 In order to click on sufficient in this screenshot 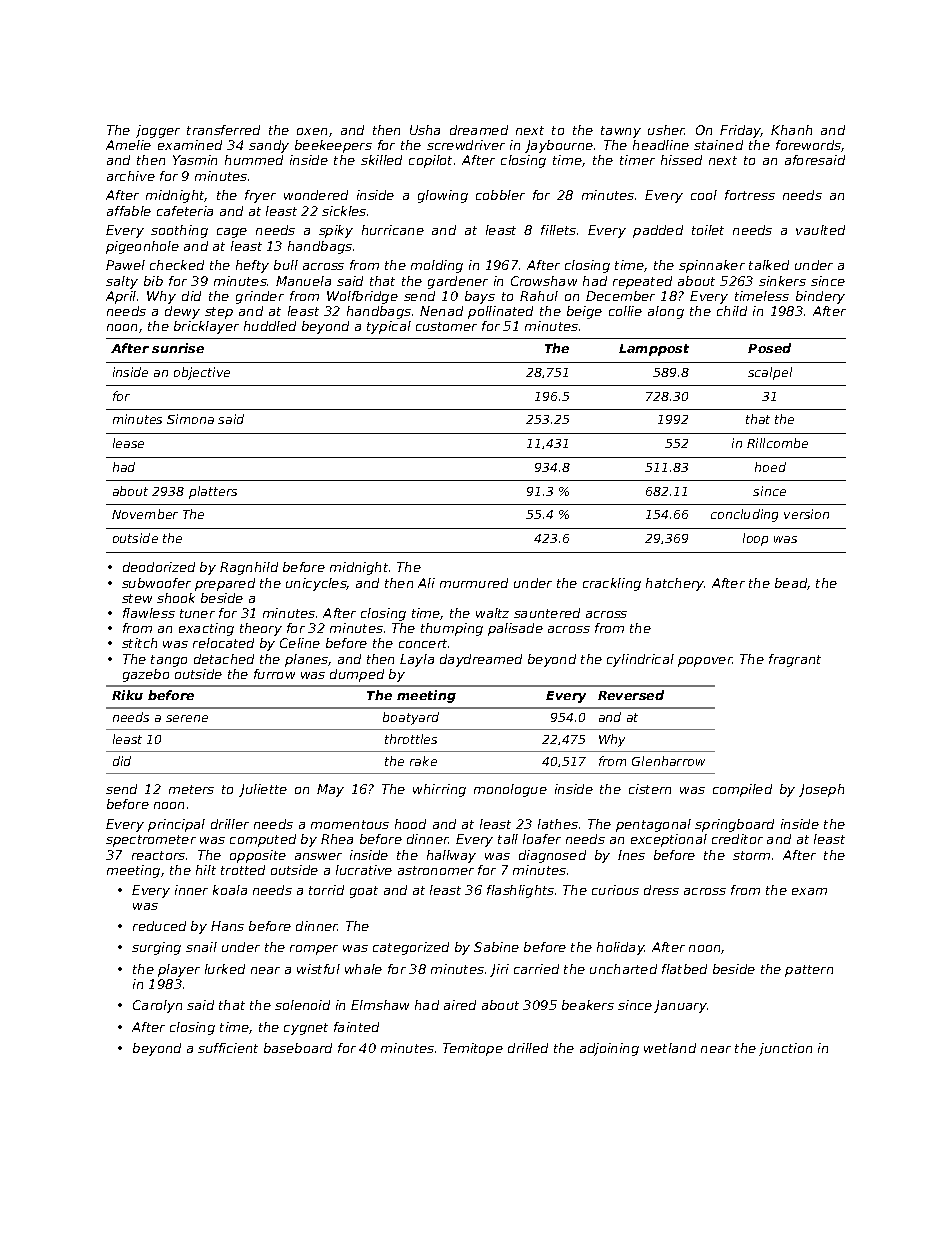, I will do `click(228, 1048)`.
